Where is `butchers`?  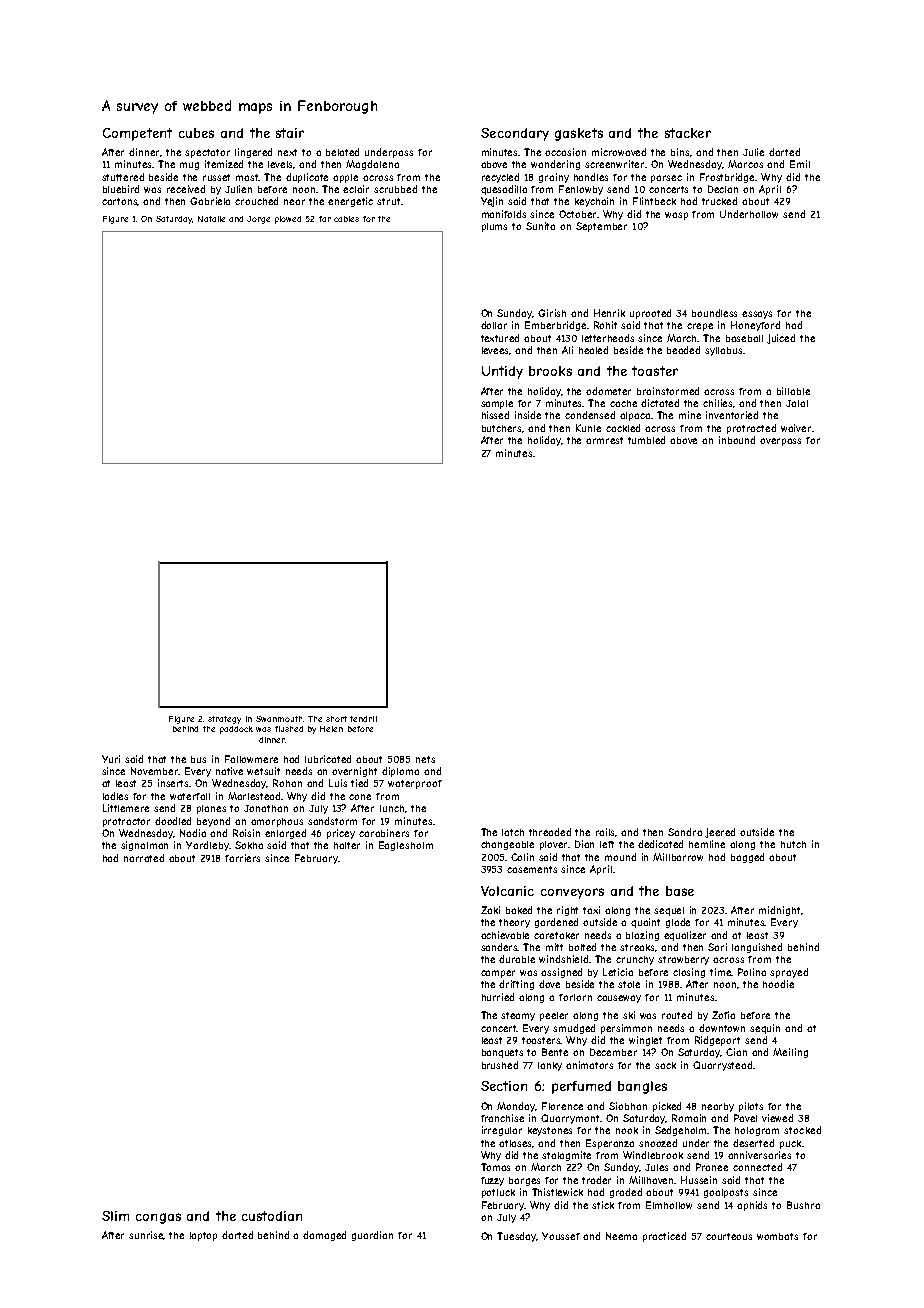 butchers is located at coordinates (502, 429).
